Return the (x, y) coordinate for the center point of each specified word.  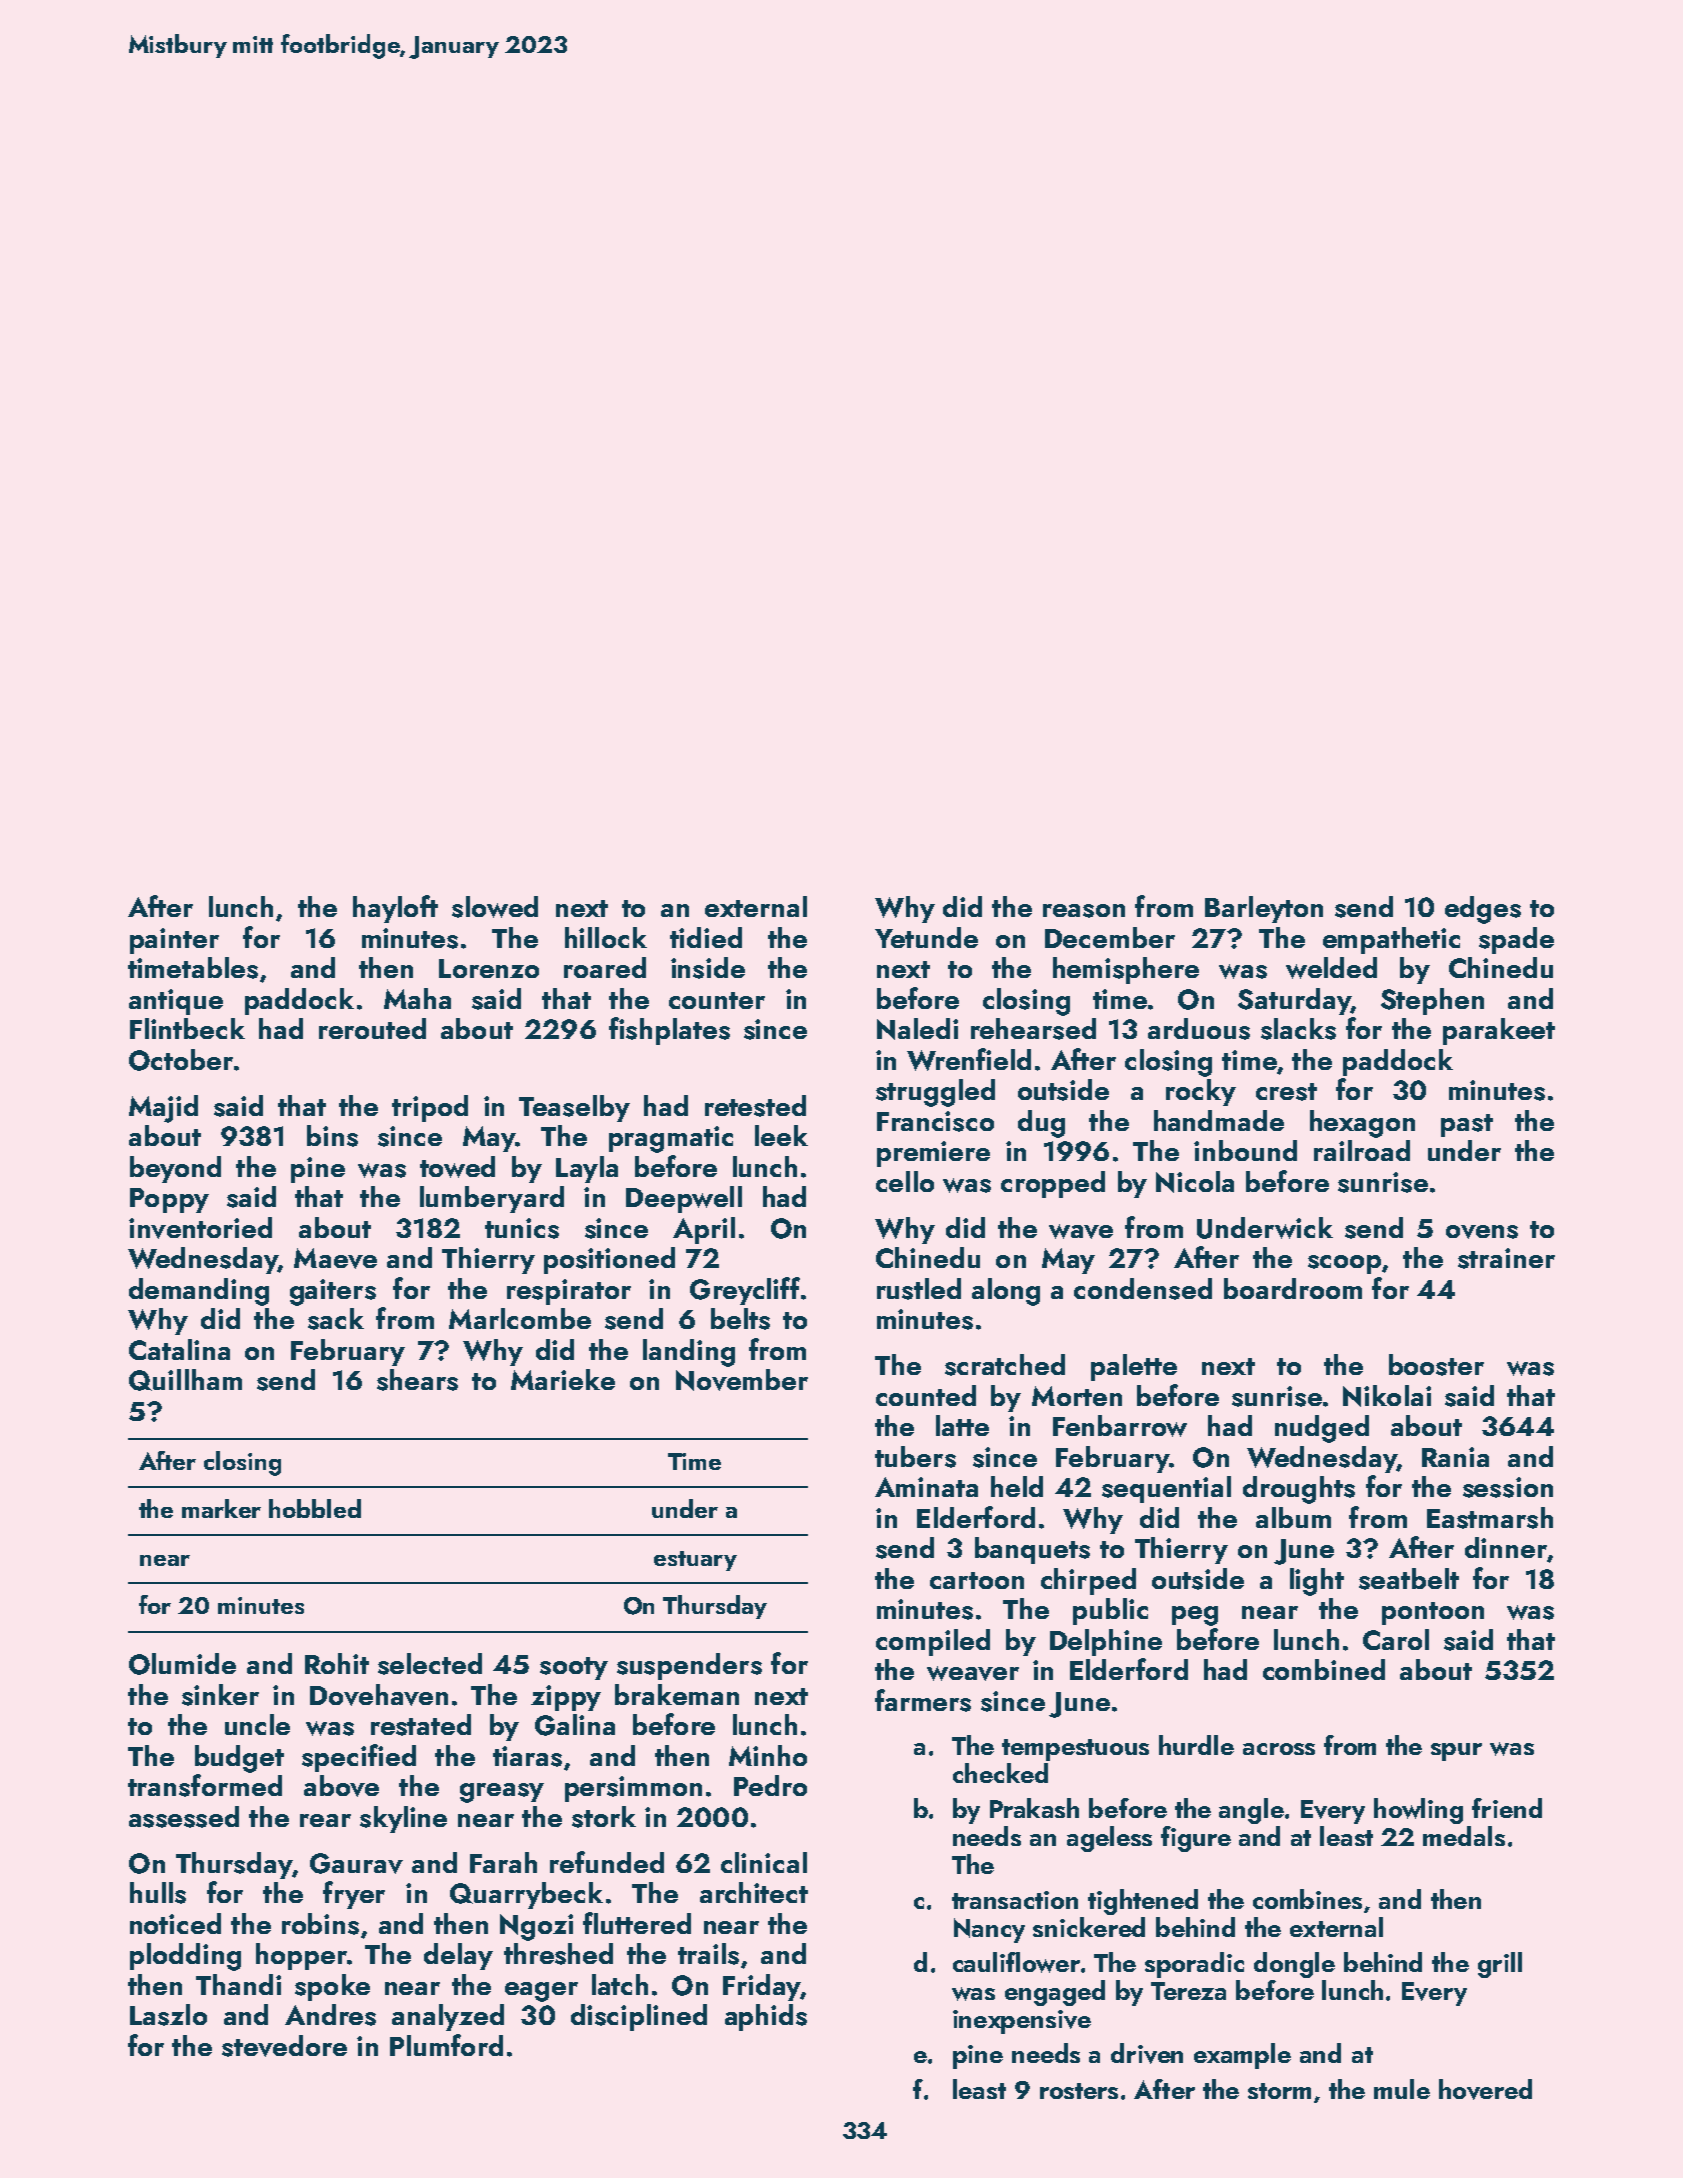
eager (541, 1992)
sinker (220, 1695)
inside (708, 968)
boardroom (1293, 1288)
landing (689, 1353)
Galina (575, 1725)
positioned (609, 1260)
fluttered (637, 1923)
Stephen (1432, 1001)
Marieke (563, 1379)
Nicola (1195, 1182)
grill (1500, 1965)
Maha (417, 998)
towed (457, 1167)
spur (1456, 1752)
